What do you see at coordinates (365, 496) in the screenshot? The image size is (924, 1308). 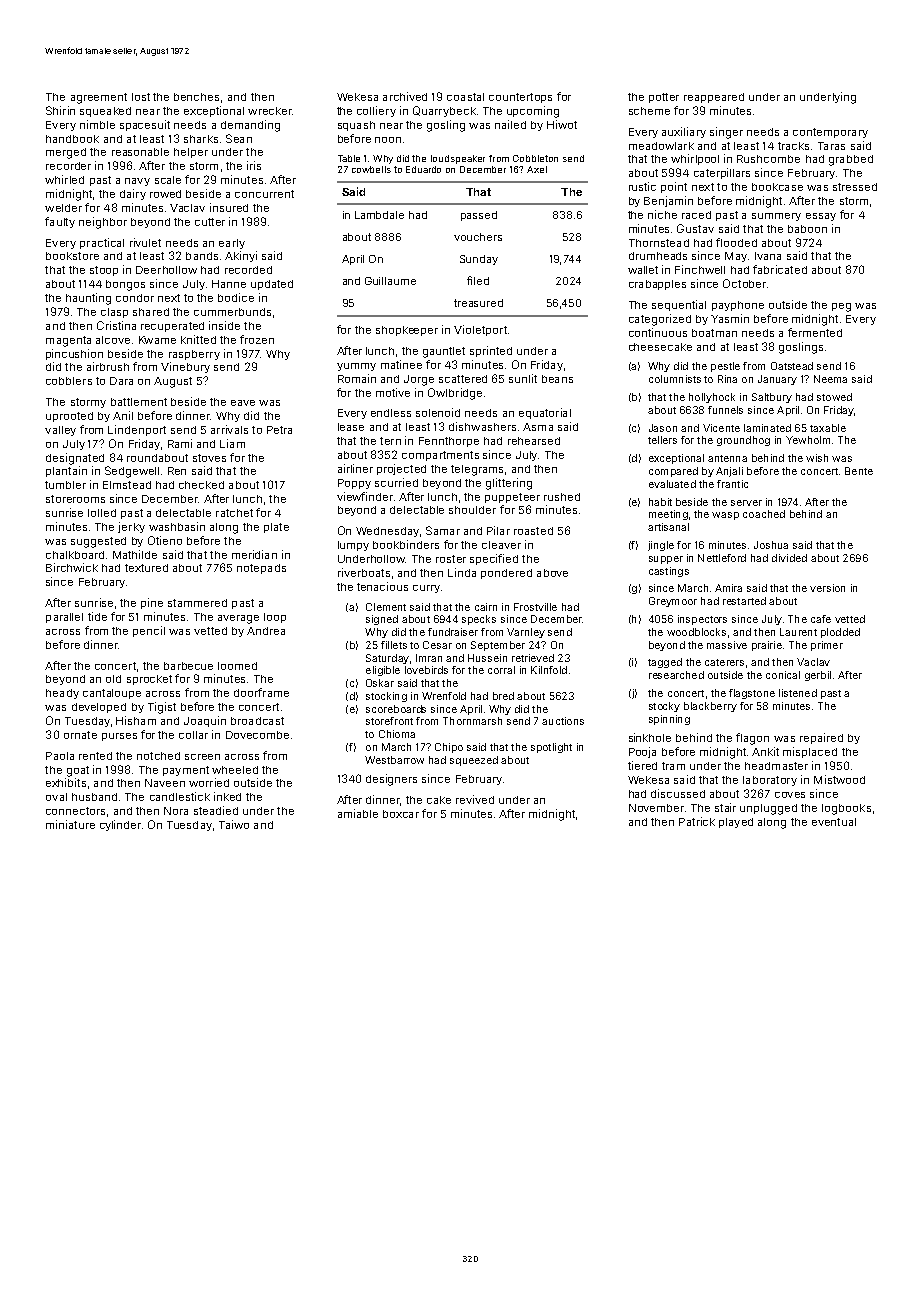 I see `viewfinder` at bounding box center [365, 496].
